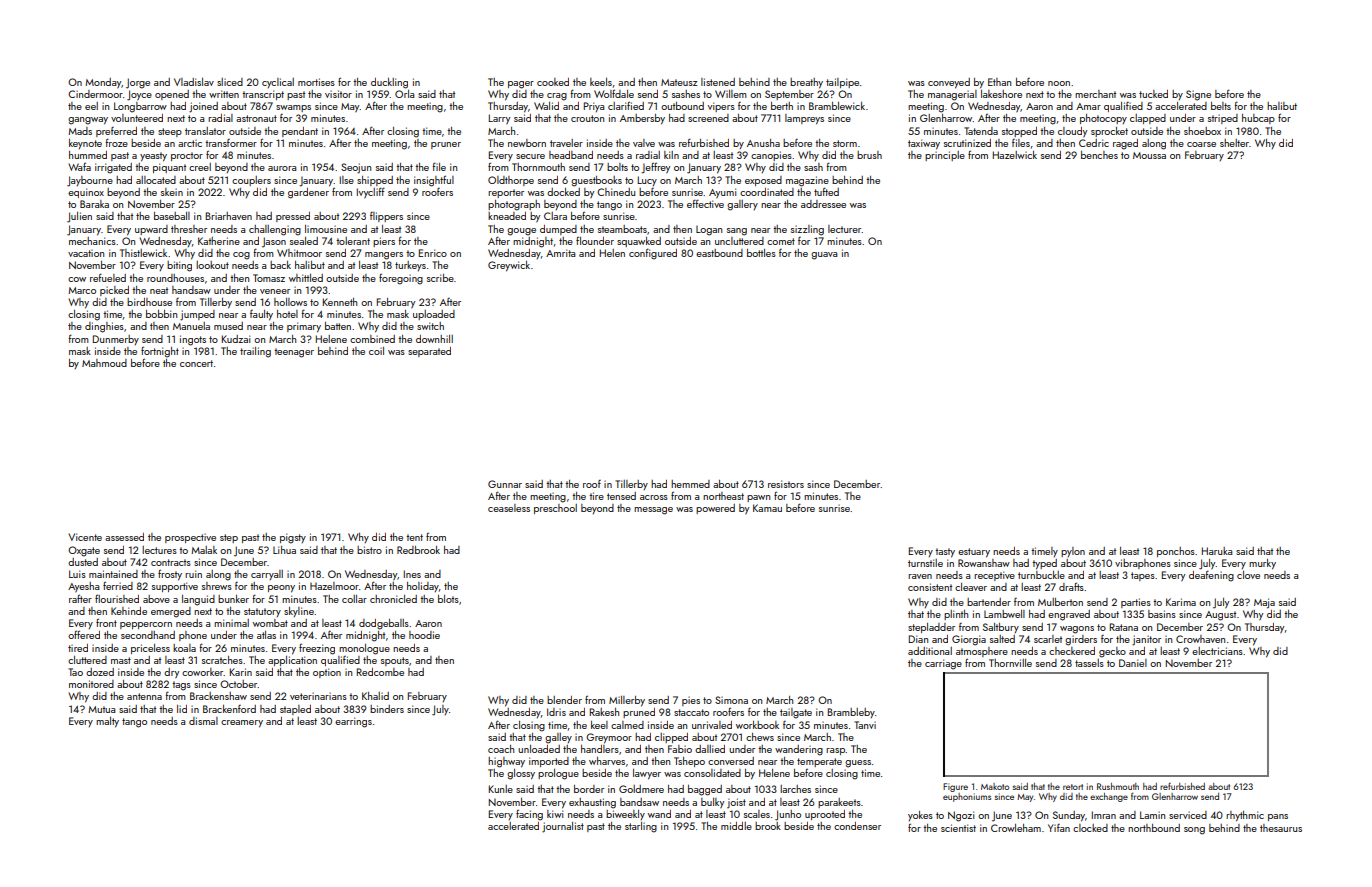 The height and width of the screenshot is (887, 1372). I want to click on resistors, so click(786, 484).
